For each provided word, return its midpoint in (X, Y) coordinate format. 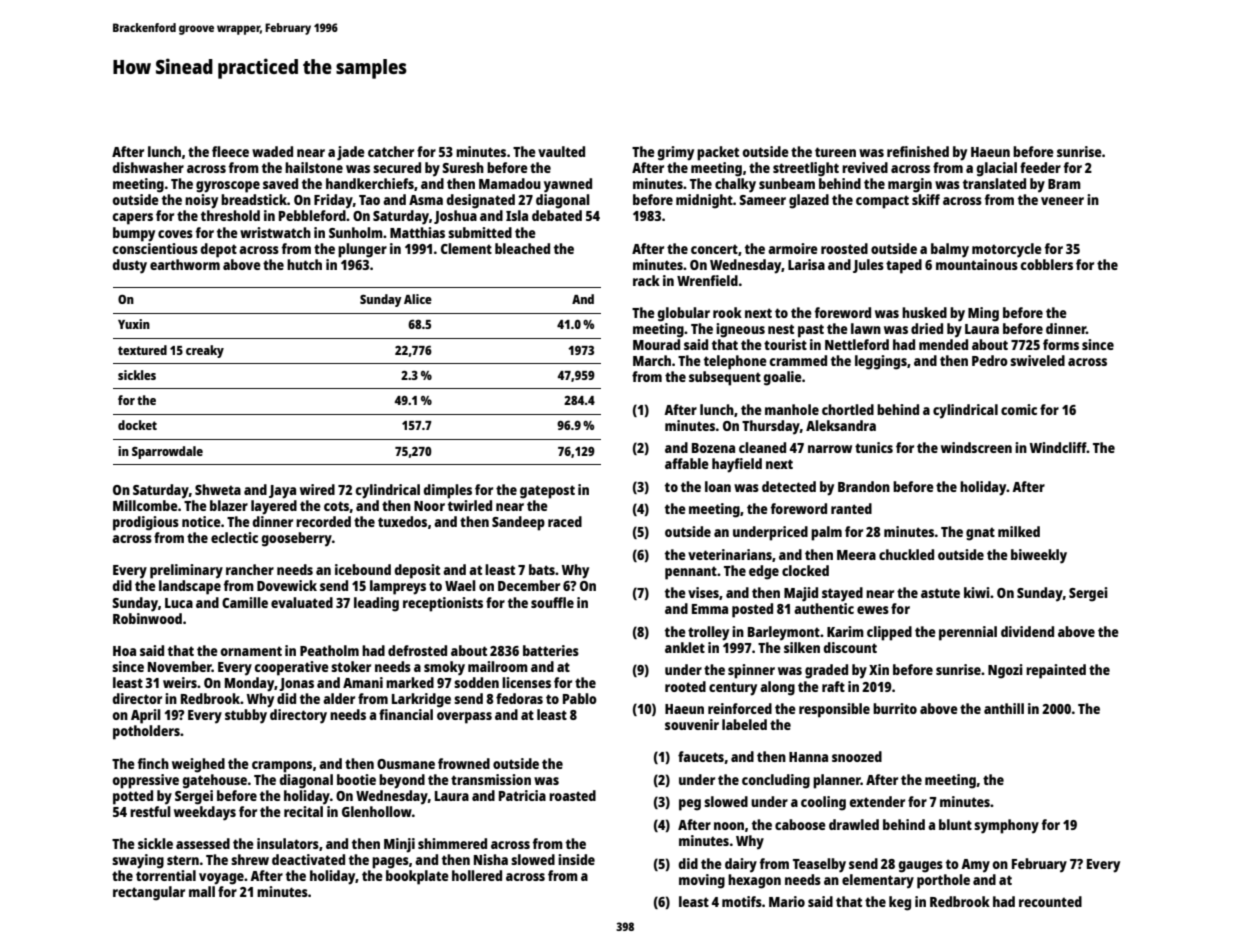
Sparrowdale (167, 452)
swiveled (1037, 360)
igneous (740, 330)
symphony (1006, 826)
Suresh (463, 167)
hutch (304, 264)
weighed (198, 765)
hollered (477, 875)
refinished (918, 151)
